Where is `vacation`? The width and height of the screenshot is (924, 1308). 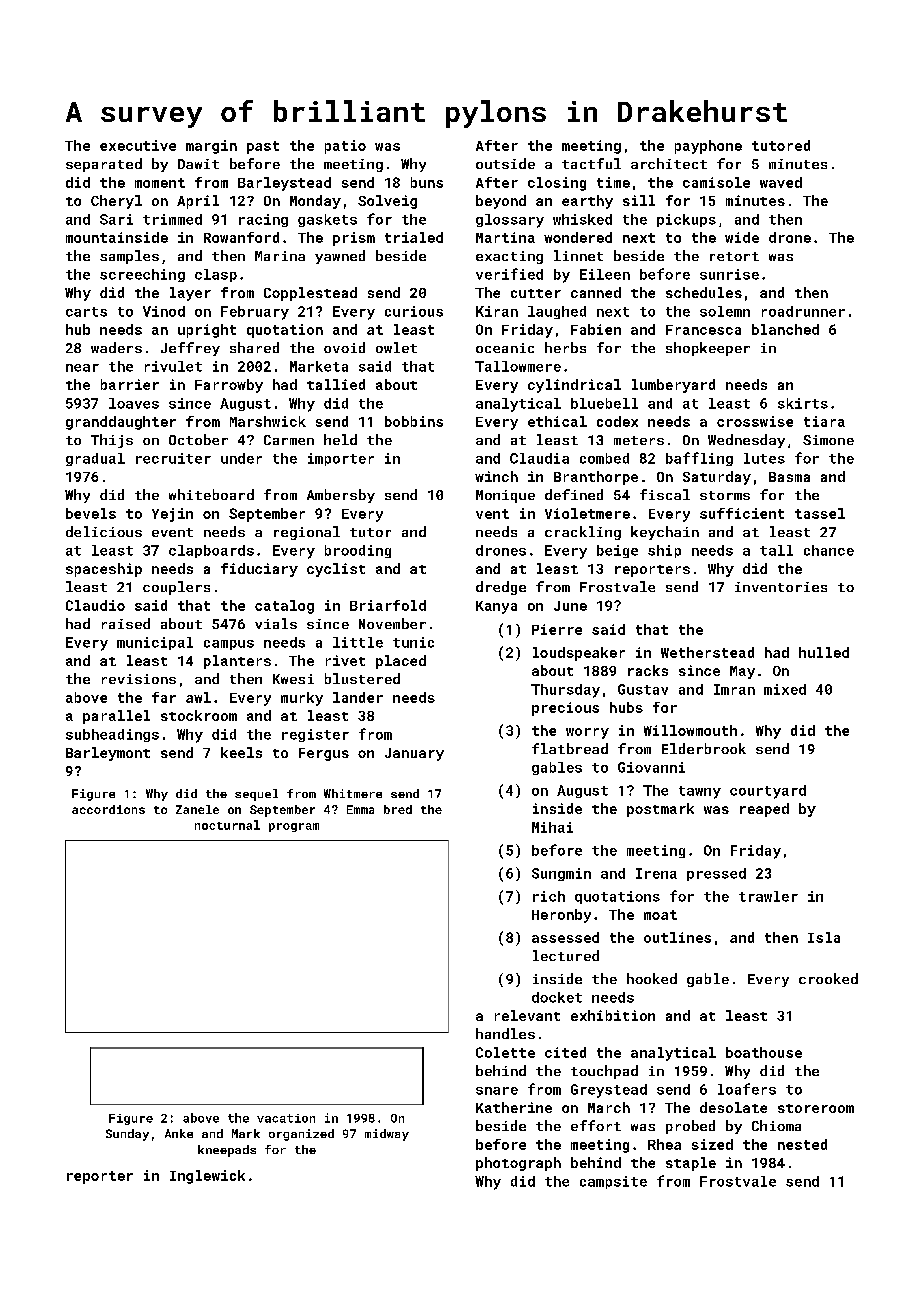 vacation is located at coordinates (286, 1118).
